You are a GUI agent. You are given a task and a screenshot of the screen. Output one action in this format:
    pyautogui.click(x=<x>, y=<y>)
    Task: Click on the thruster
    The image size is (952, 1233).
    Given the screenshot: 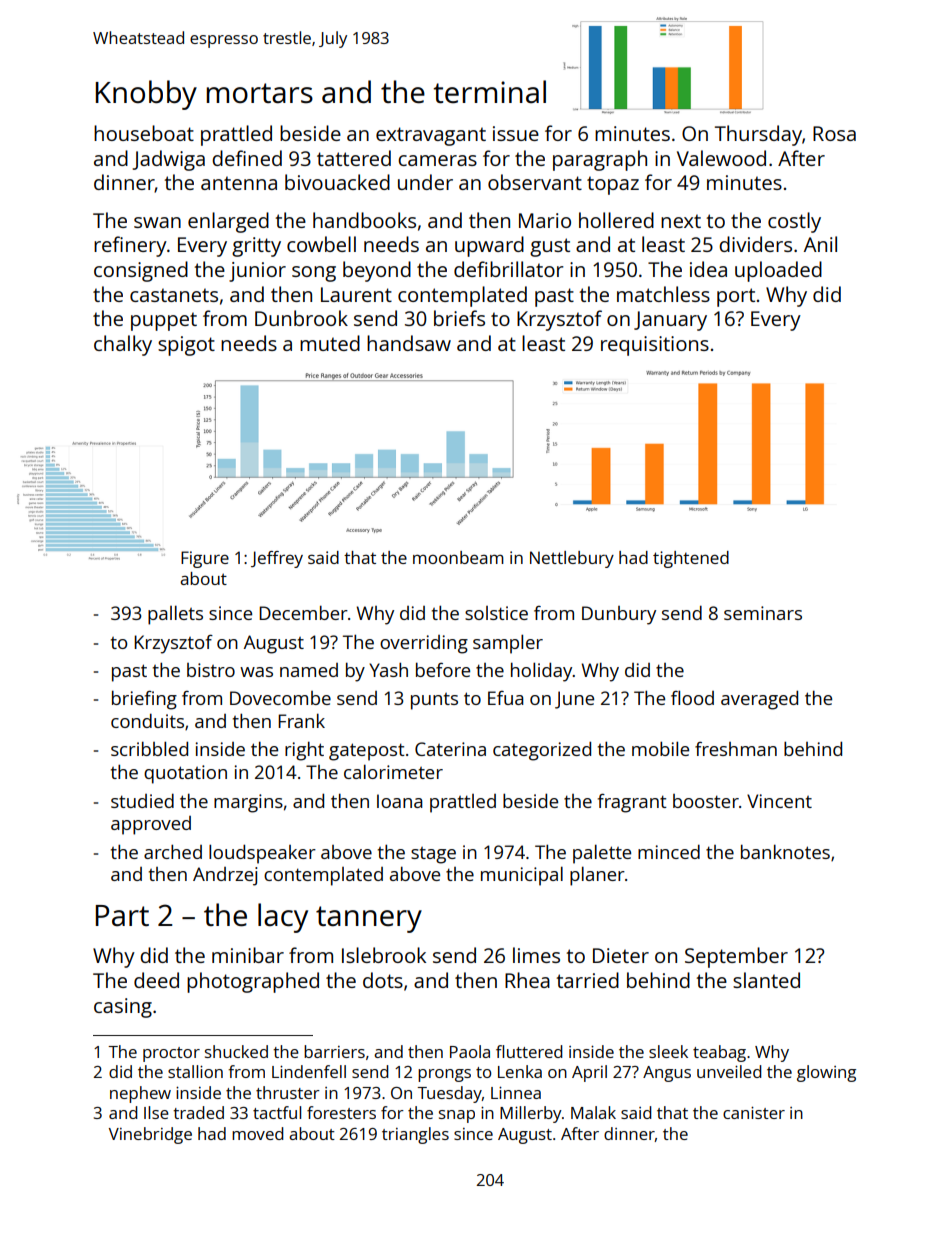 What is the action you would take?
    pyautogui.click(x=288, y=1092)
